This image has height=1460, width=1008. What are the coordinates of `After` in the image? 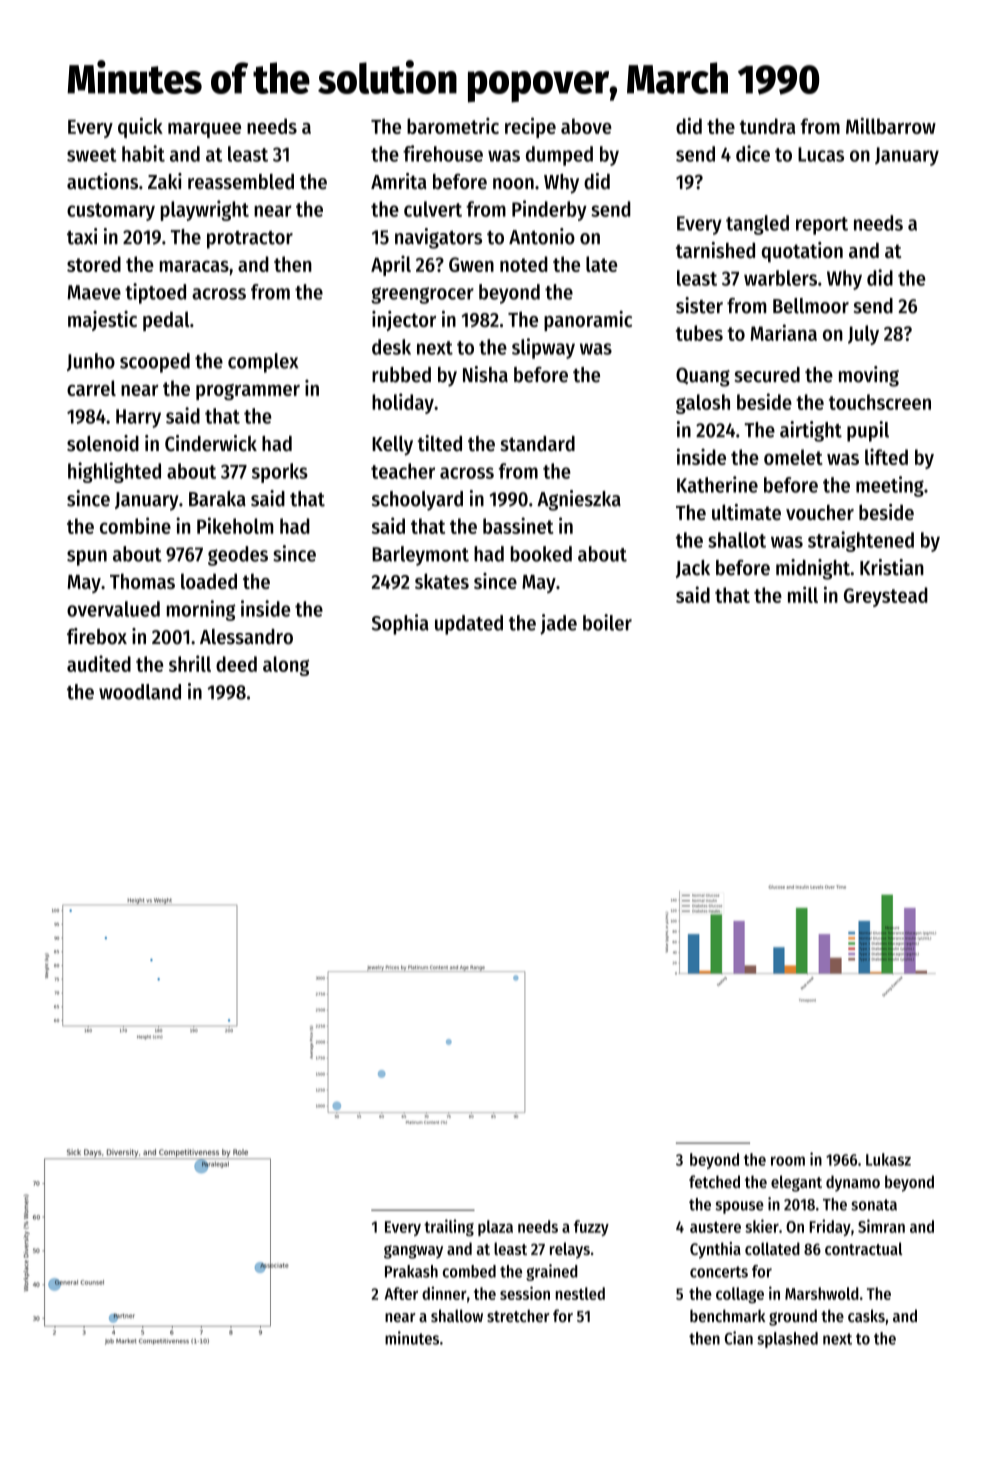 It's located at (401, 1293).
